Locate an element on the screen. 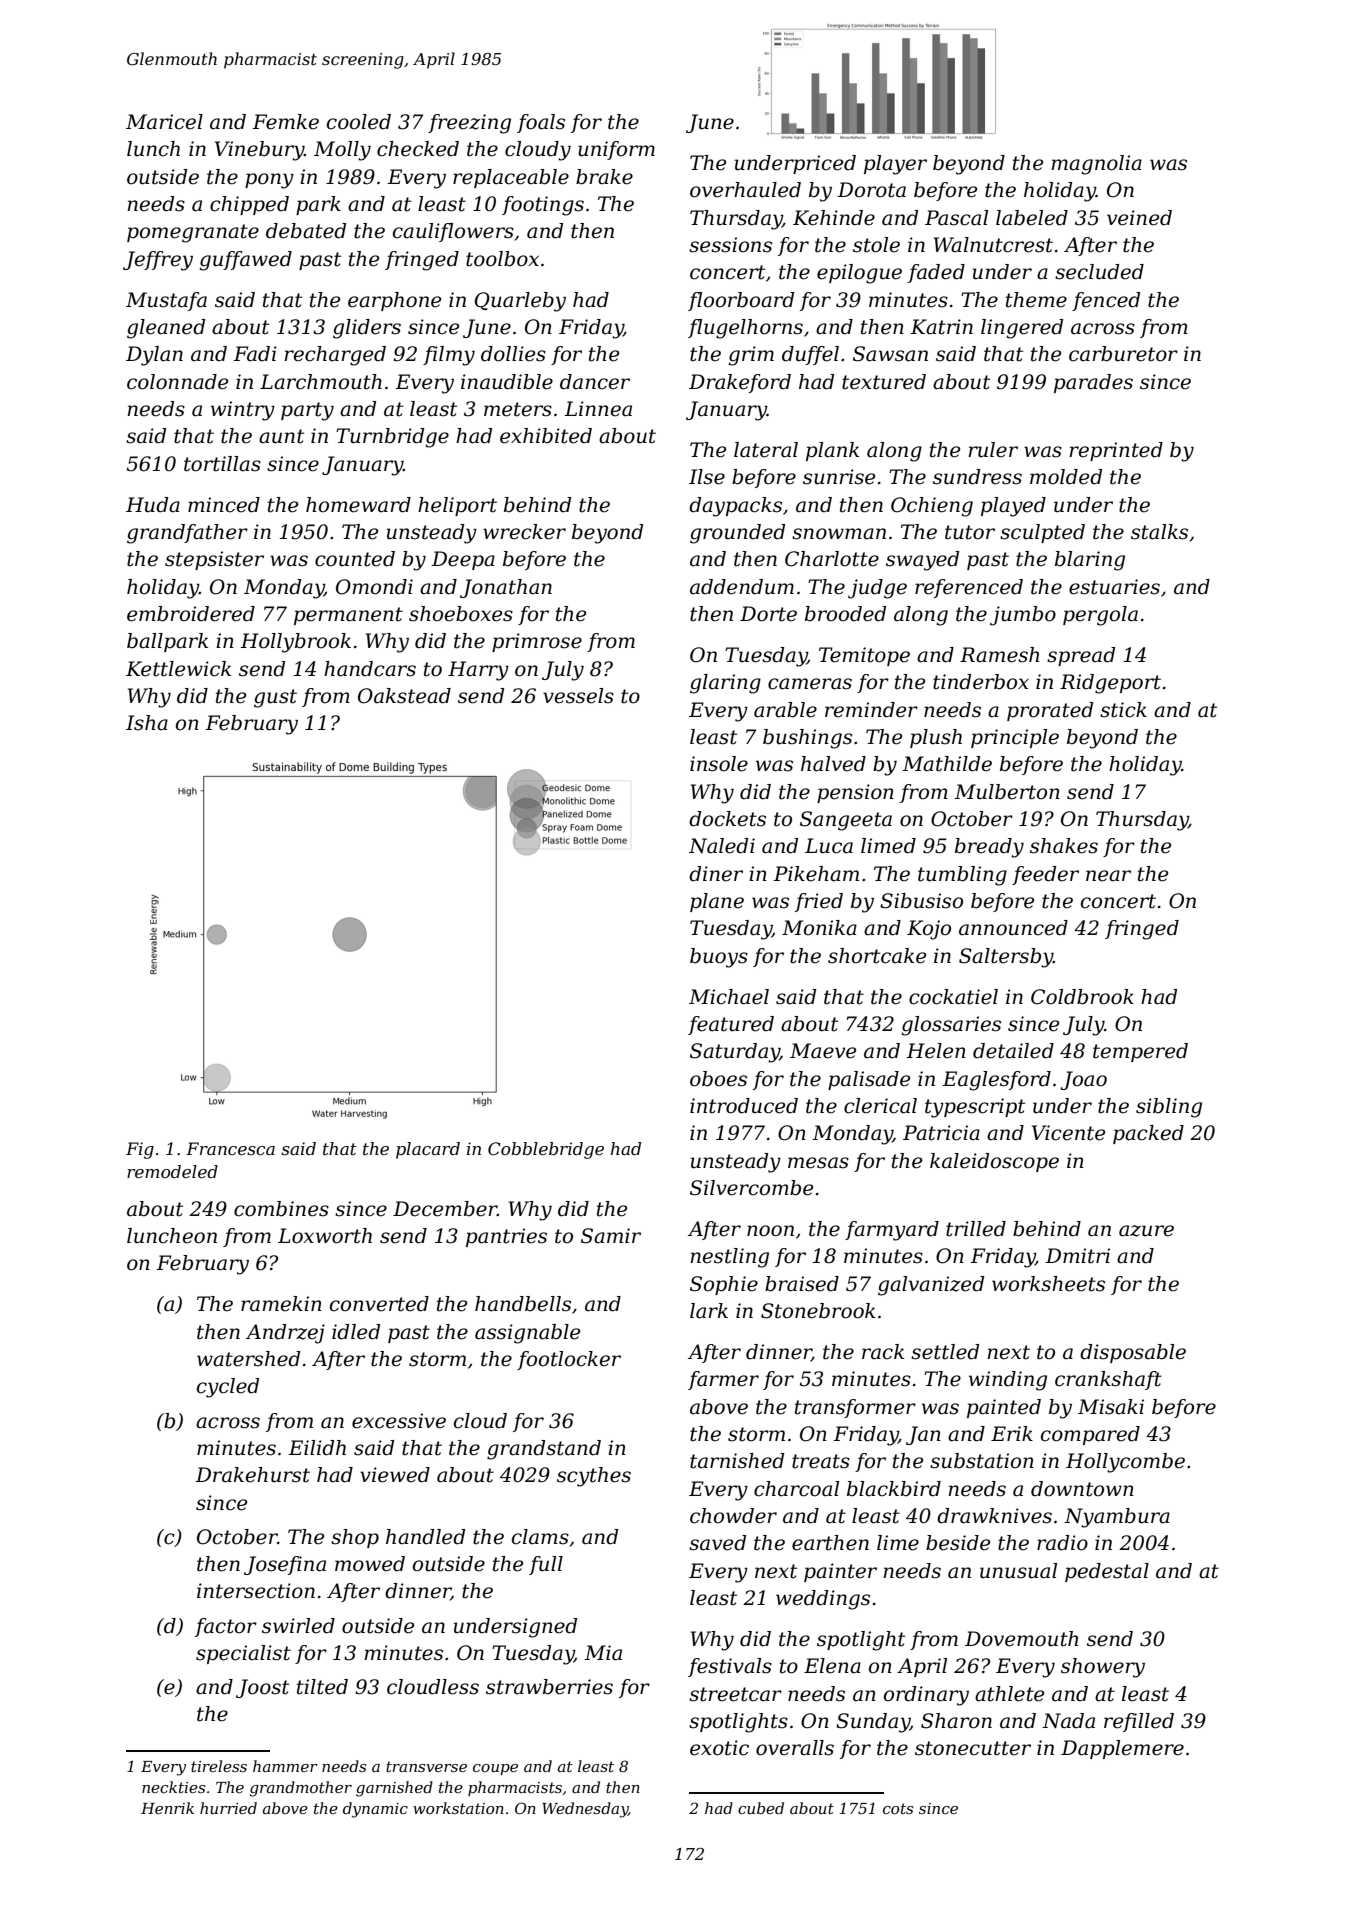  glaring is located at coordinates (725, 684).
